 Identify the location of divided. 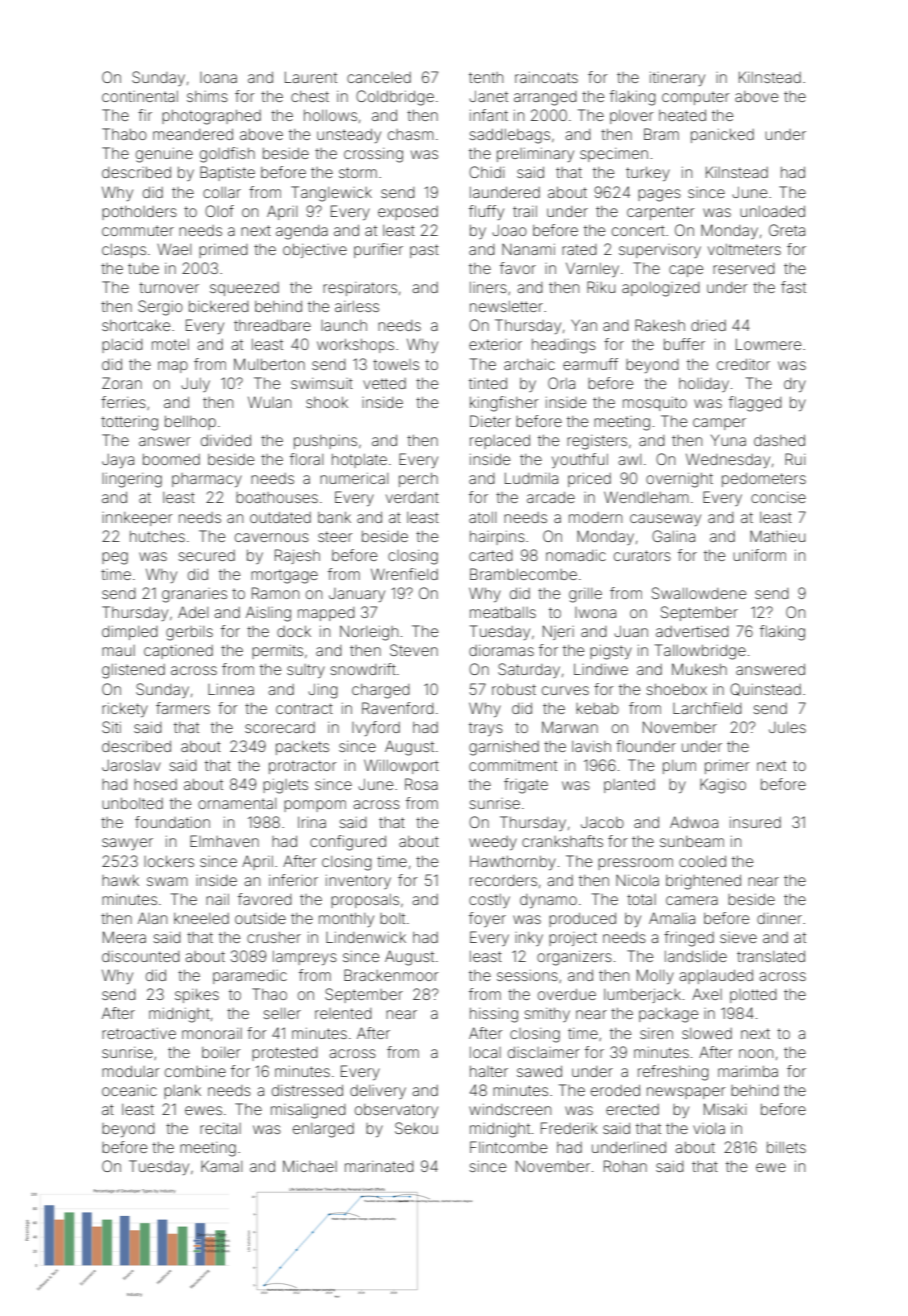
(226, 440).
